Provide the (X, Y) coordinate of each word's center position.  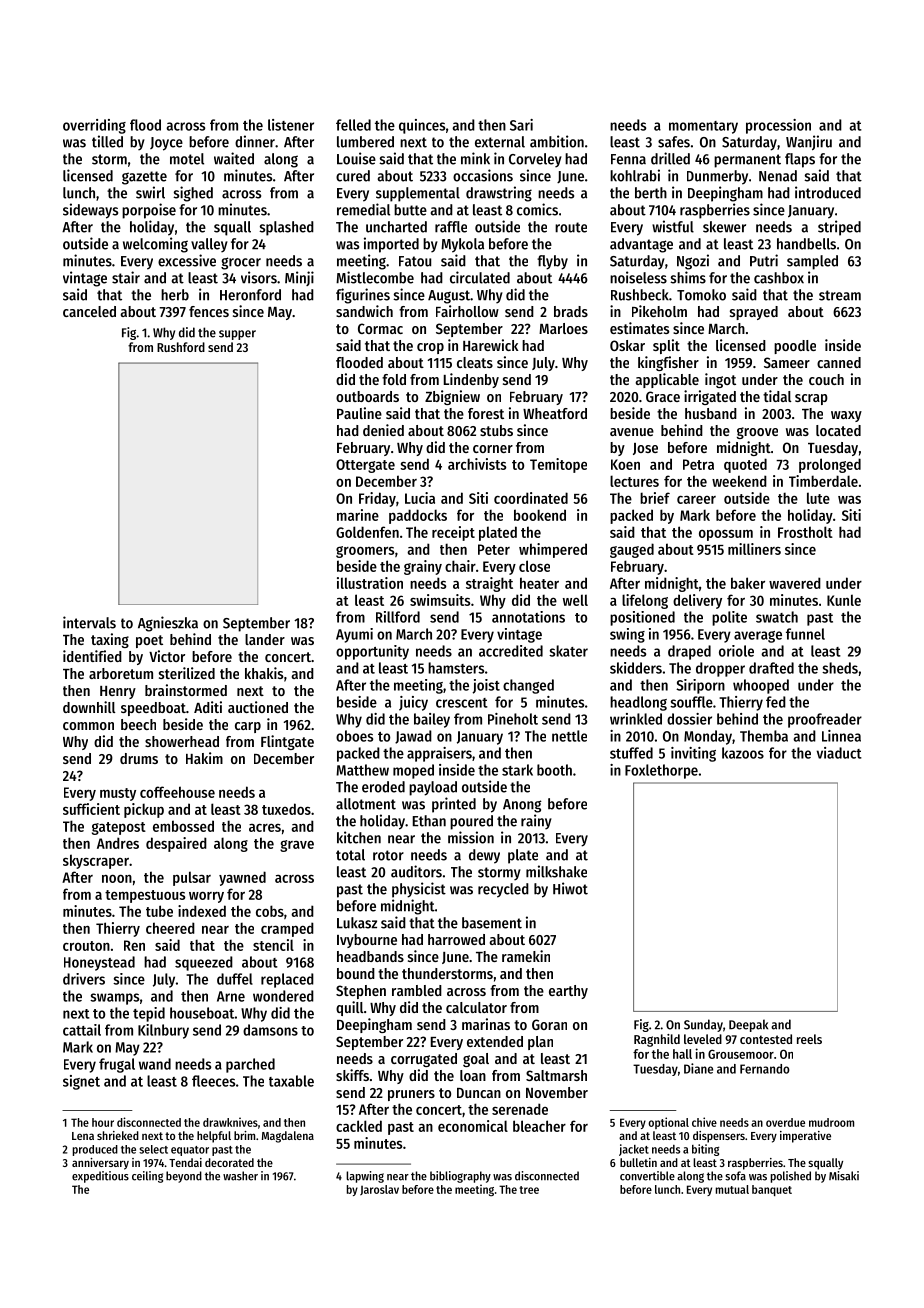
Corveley (535, 160)
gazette (144, 178)
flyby (552, 262)
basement (492, 923)
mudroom (831, 1122)
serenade (520, 1109)
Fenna (628, 159)
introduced (828, 192)
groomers (365, 552)
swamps (114, 999)
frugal (117, 1065)
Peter (494, 549)
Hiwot (570, 888)
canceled (89, 311)
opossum (726, 535)
